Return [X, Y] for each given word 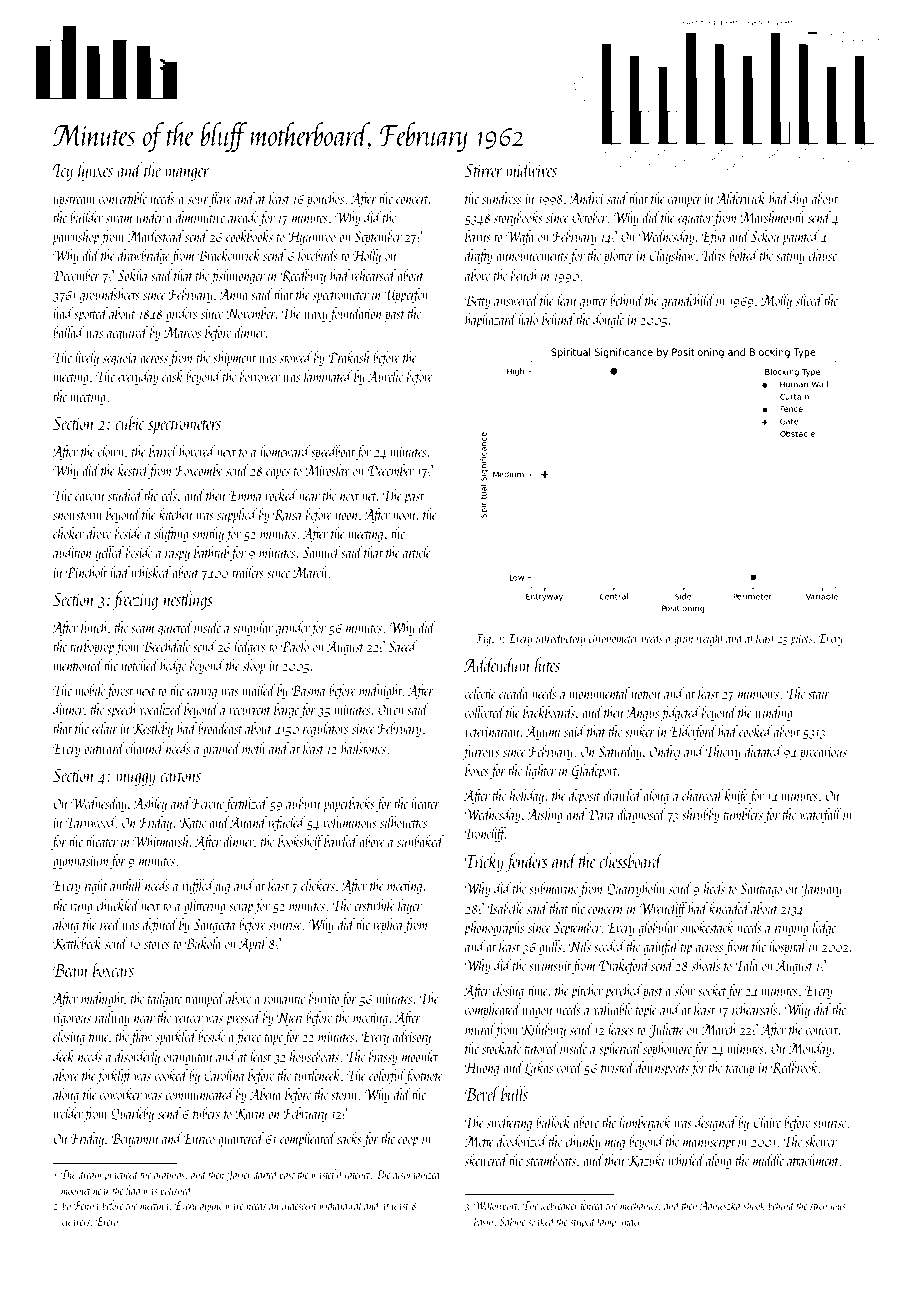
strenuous [828, 1207]
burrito [324, 998]
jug [222, 887]
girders [181, 314]
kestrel [133, 470]
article [417, 552]
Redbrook [795, 1067]
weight [710, 639]
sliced [809, 300]
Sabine [512, 1221]
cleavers [76, 1221]
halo [528, 319]
